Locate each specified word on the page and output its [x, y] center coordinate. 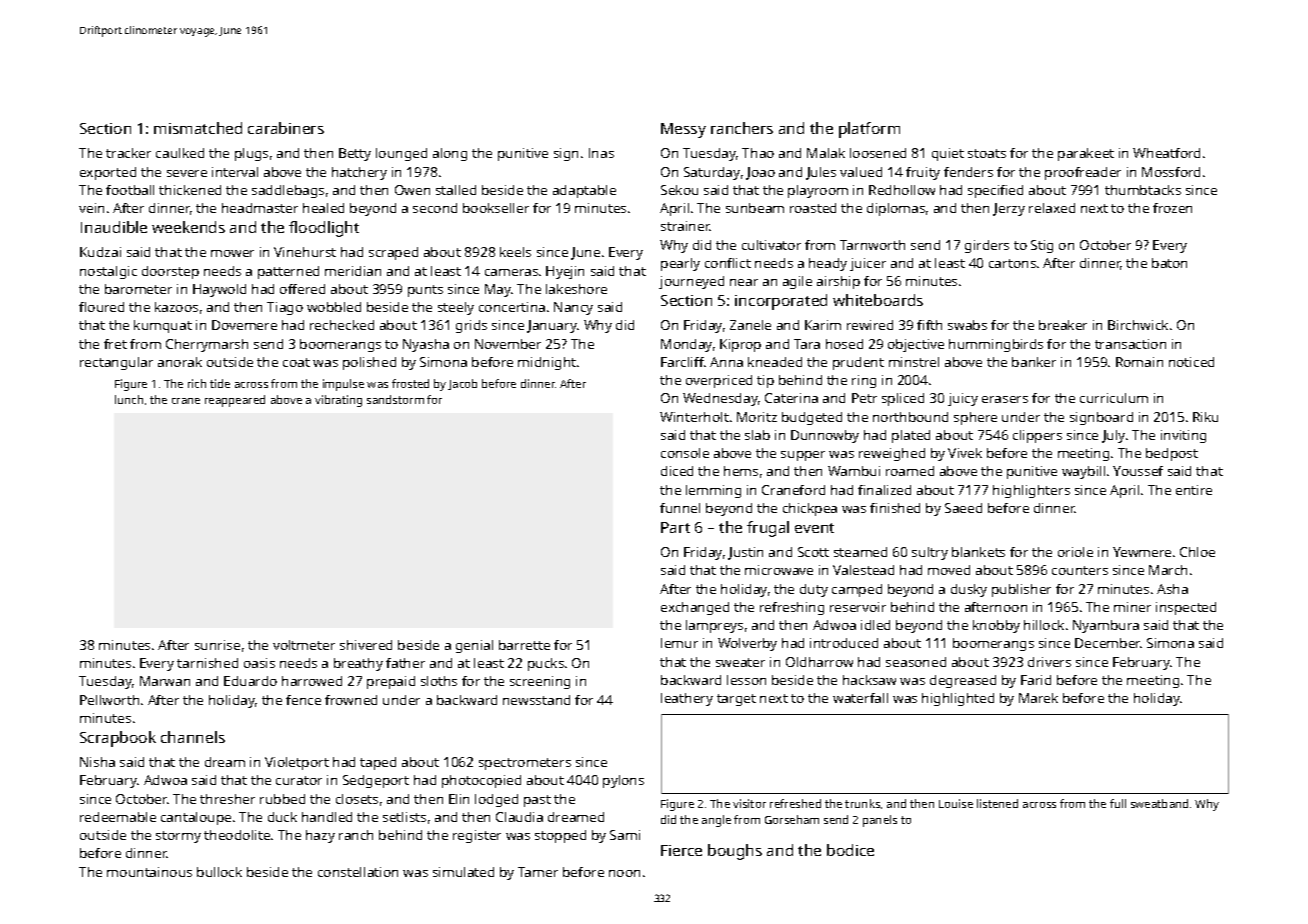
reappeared [235, 401]
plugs [251, 154]
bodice [850, 850]
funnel [680, 508]
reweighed [892, 454]
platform [869, 130]
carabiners [286, 128]
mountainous [149, 872]
